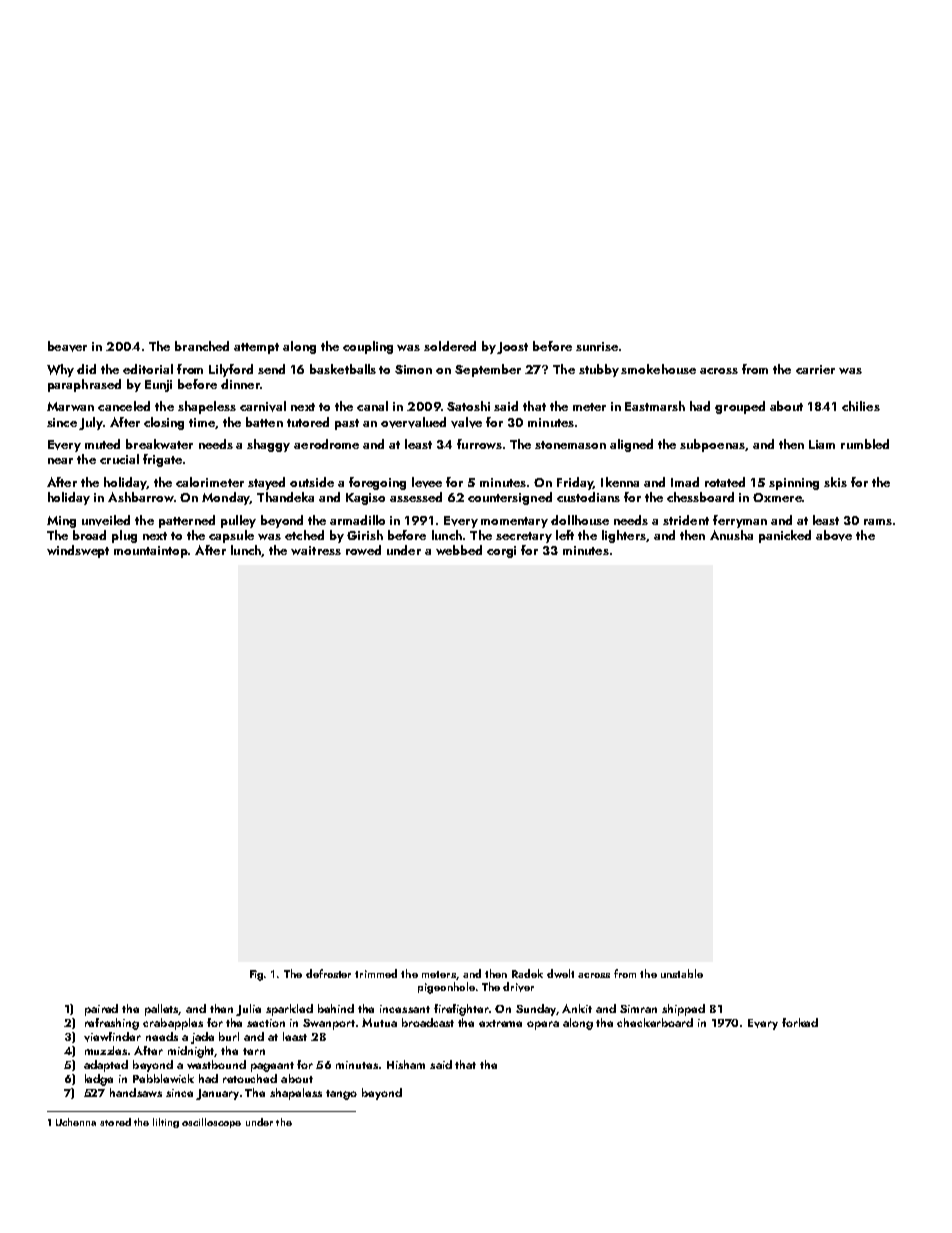 The width and height of the image is (952, 1233). I want to click on paired, so click(101, 1010).
